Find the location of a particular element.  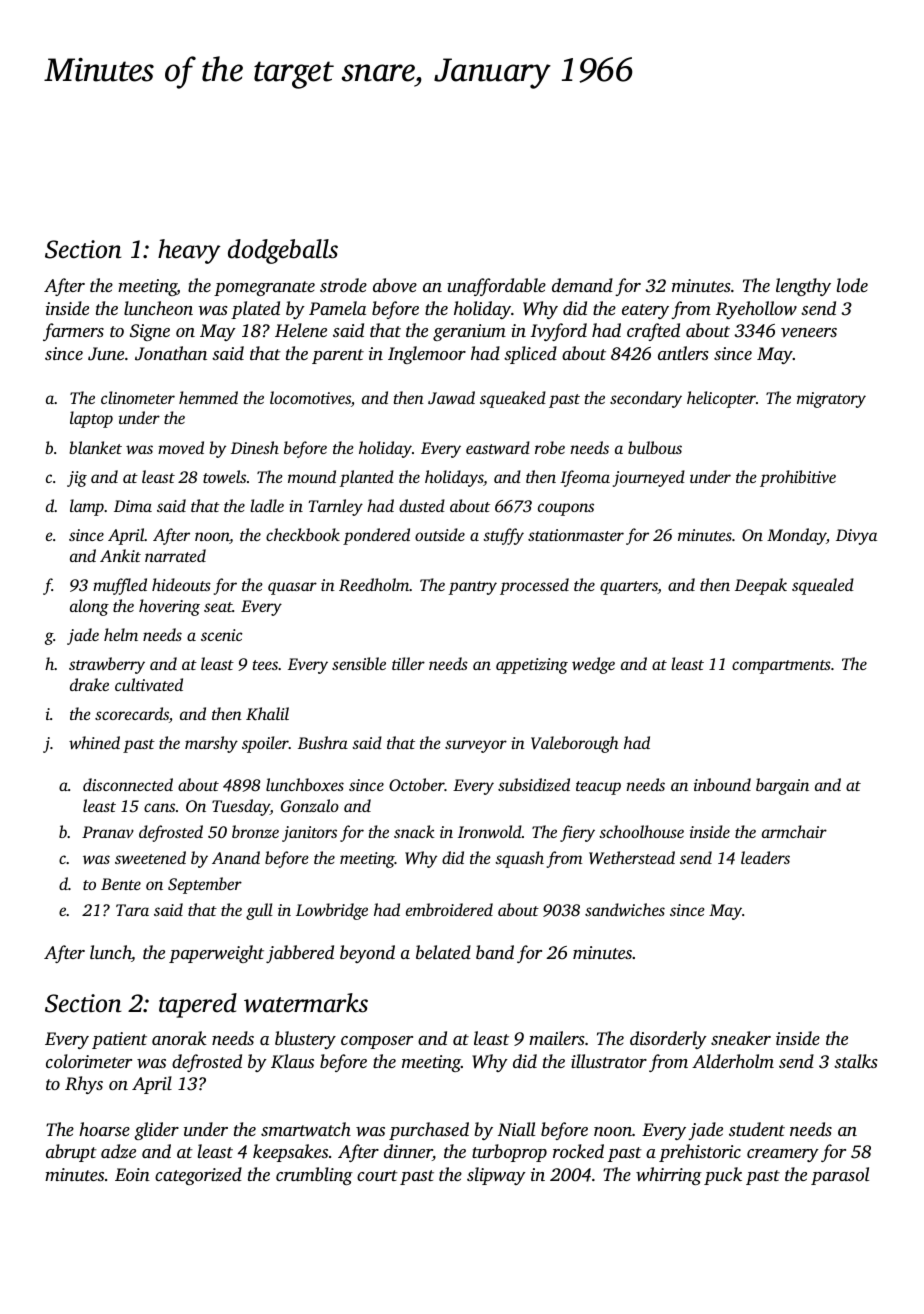

farmers is located at coordinates (73, 332).
